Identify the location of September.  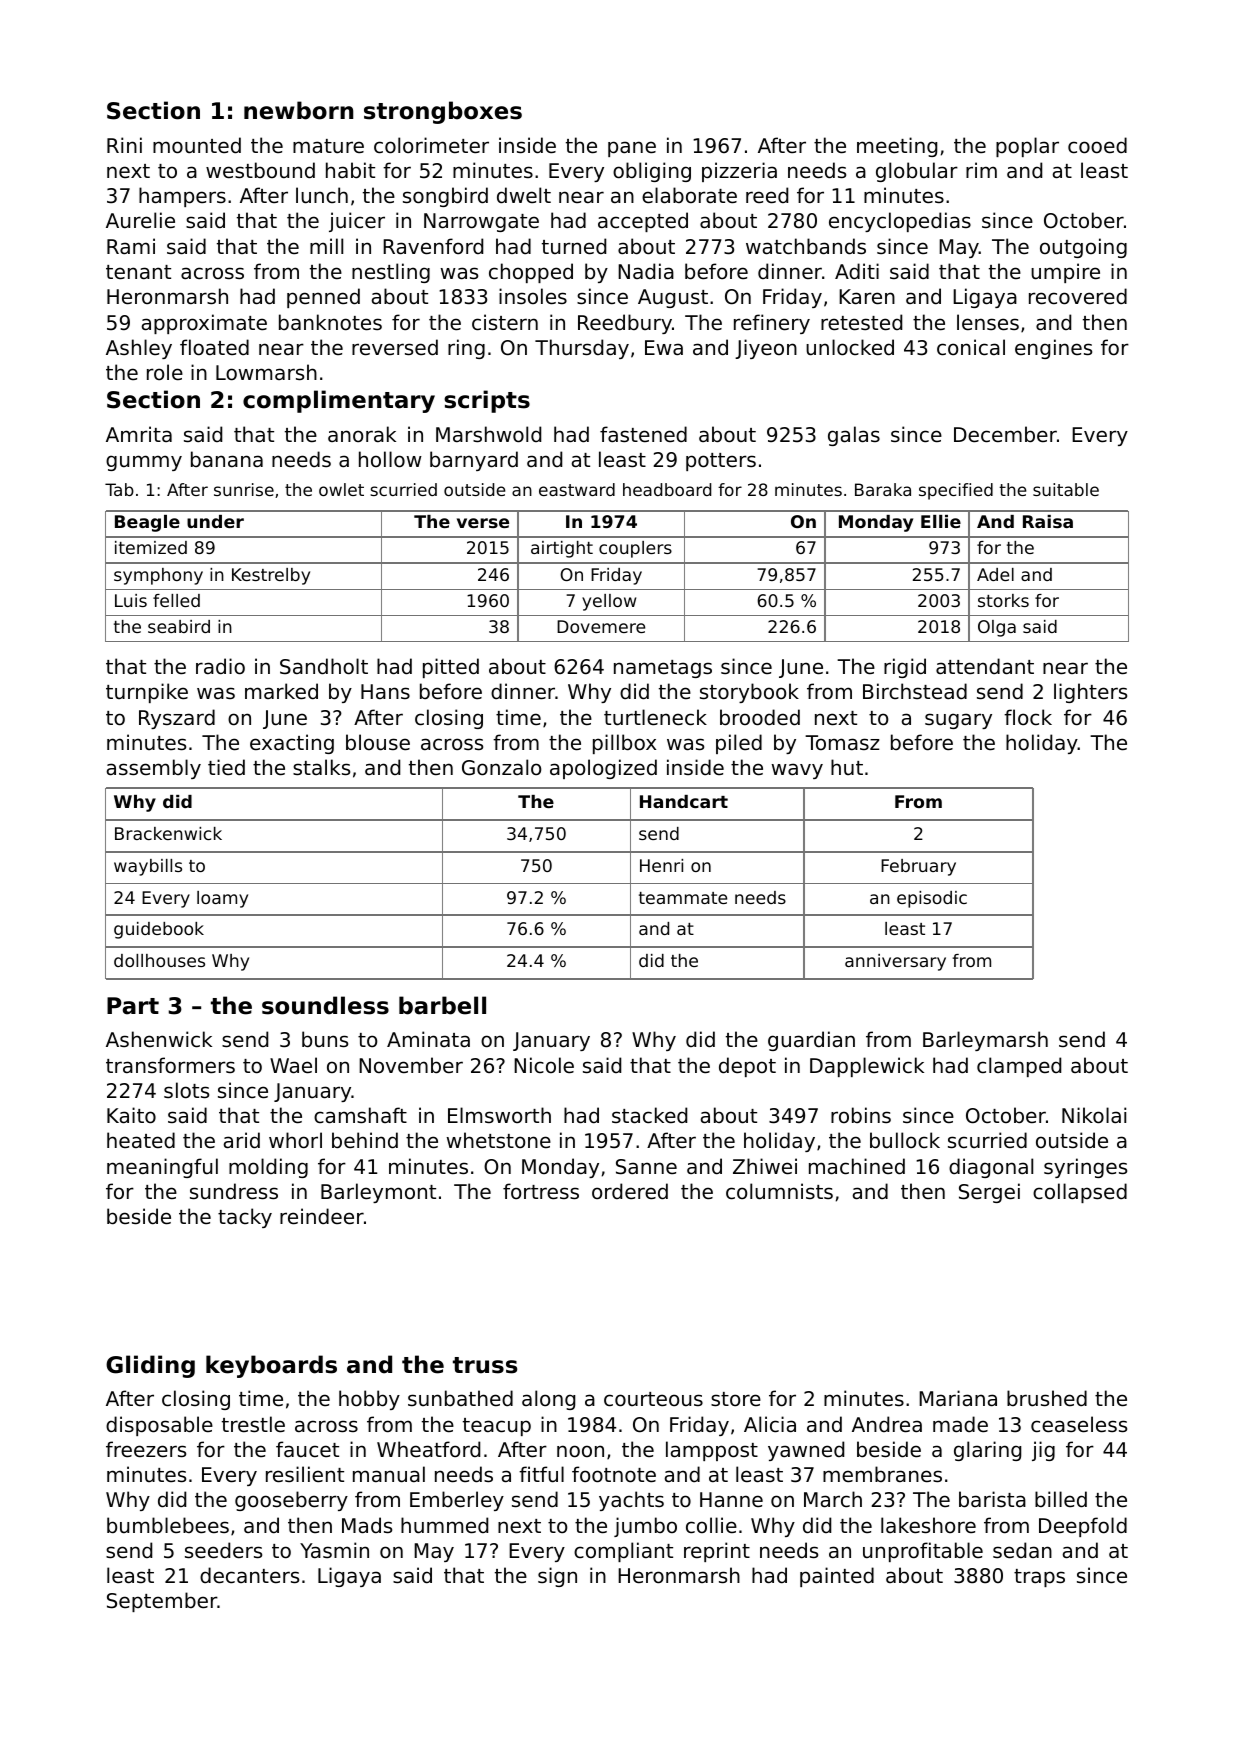
(162, 1602).
